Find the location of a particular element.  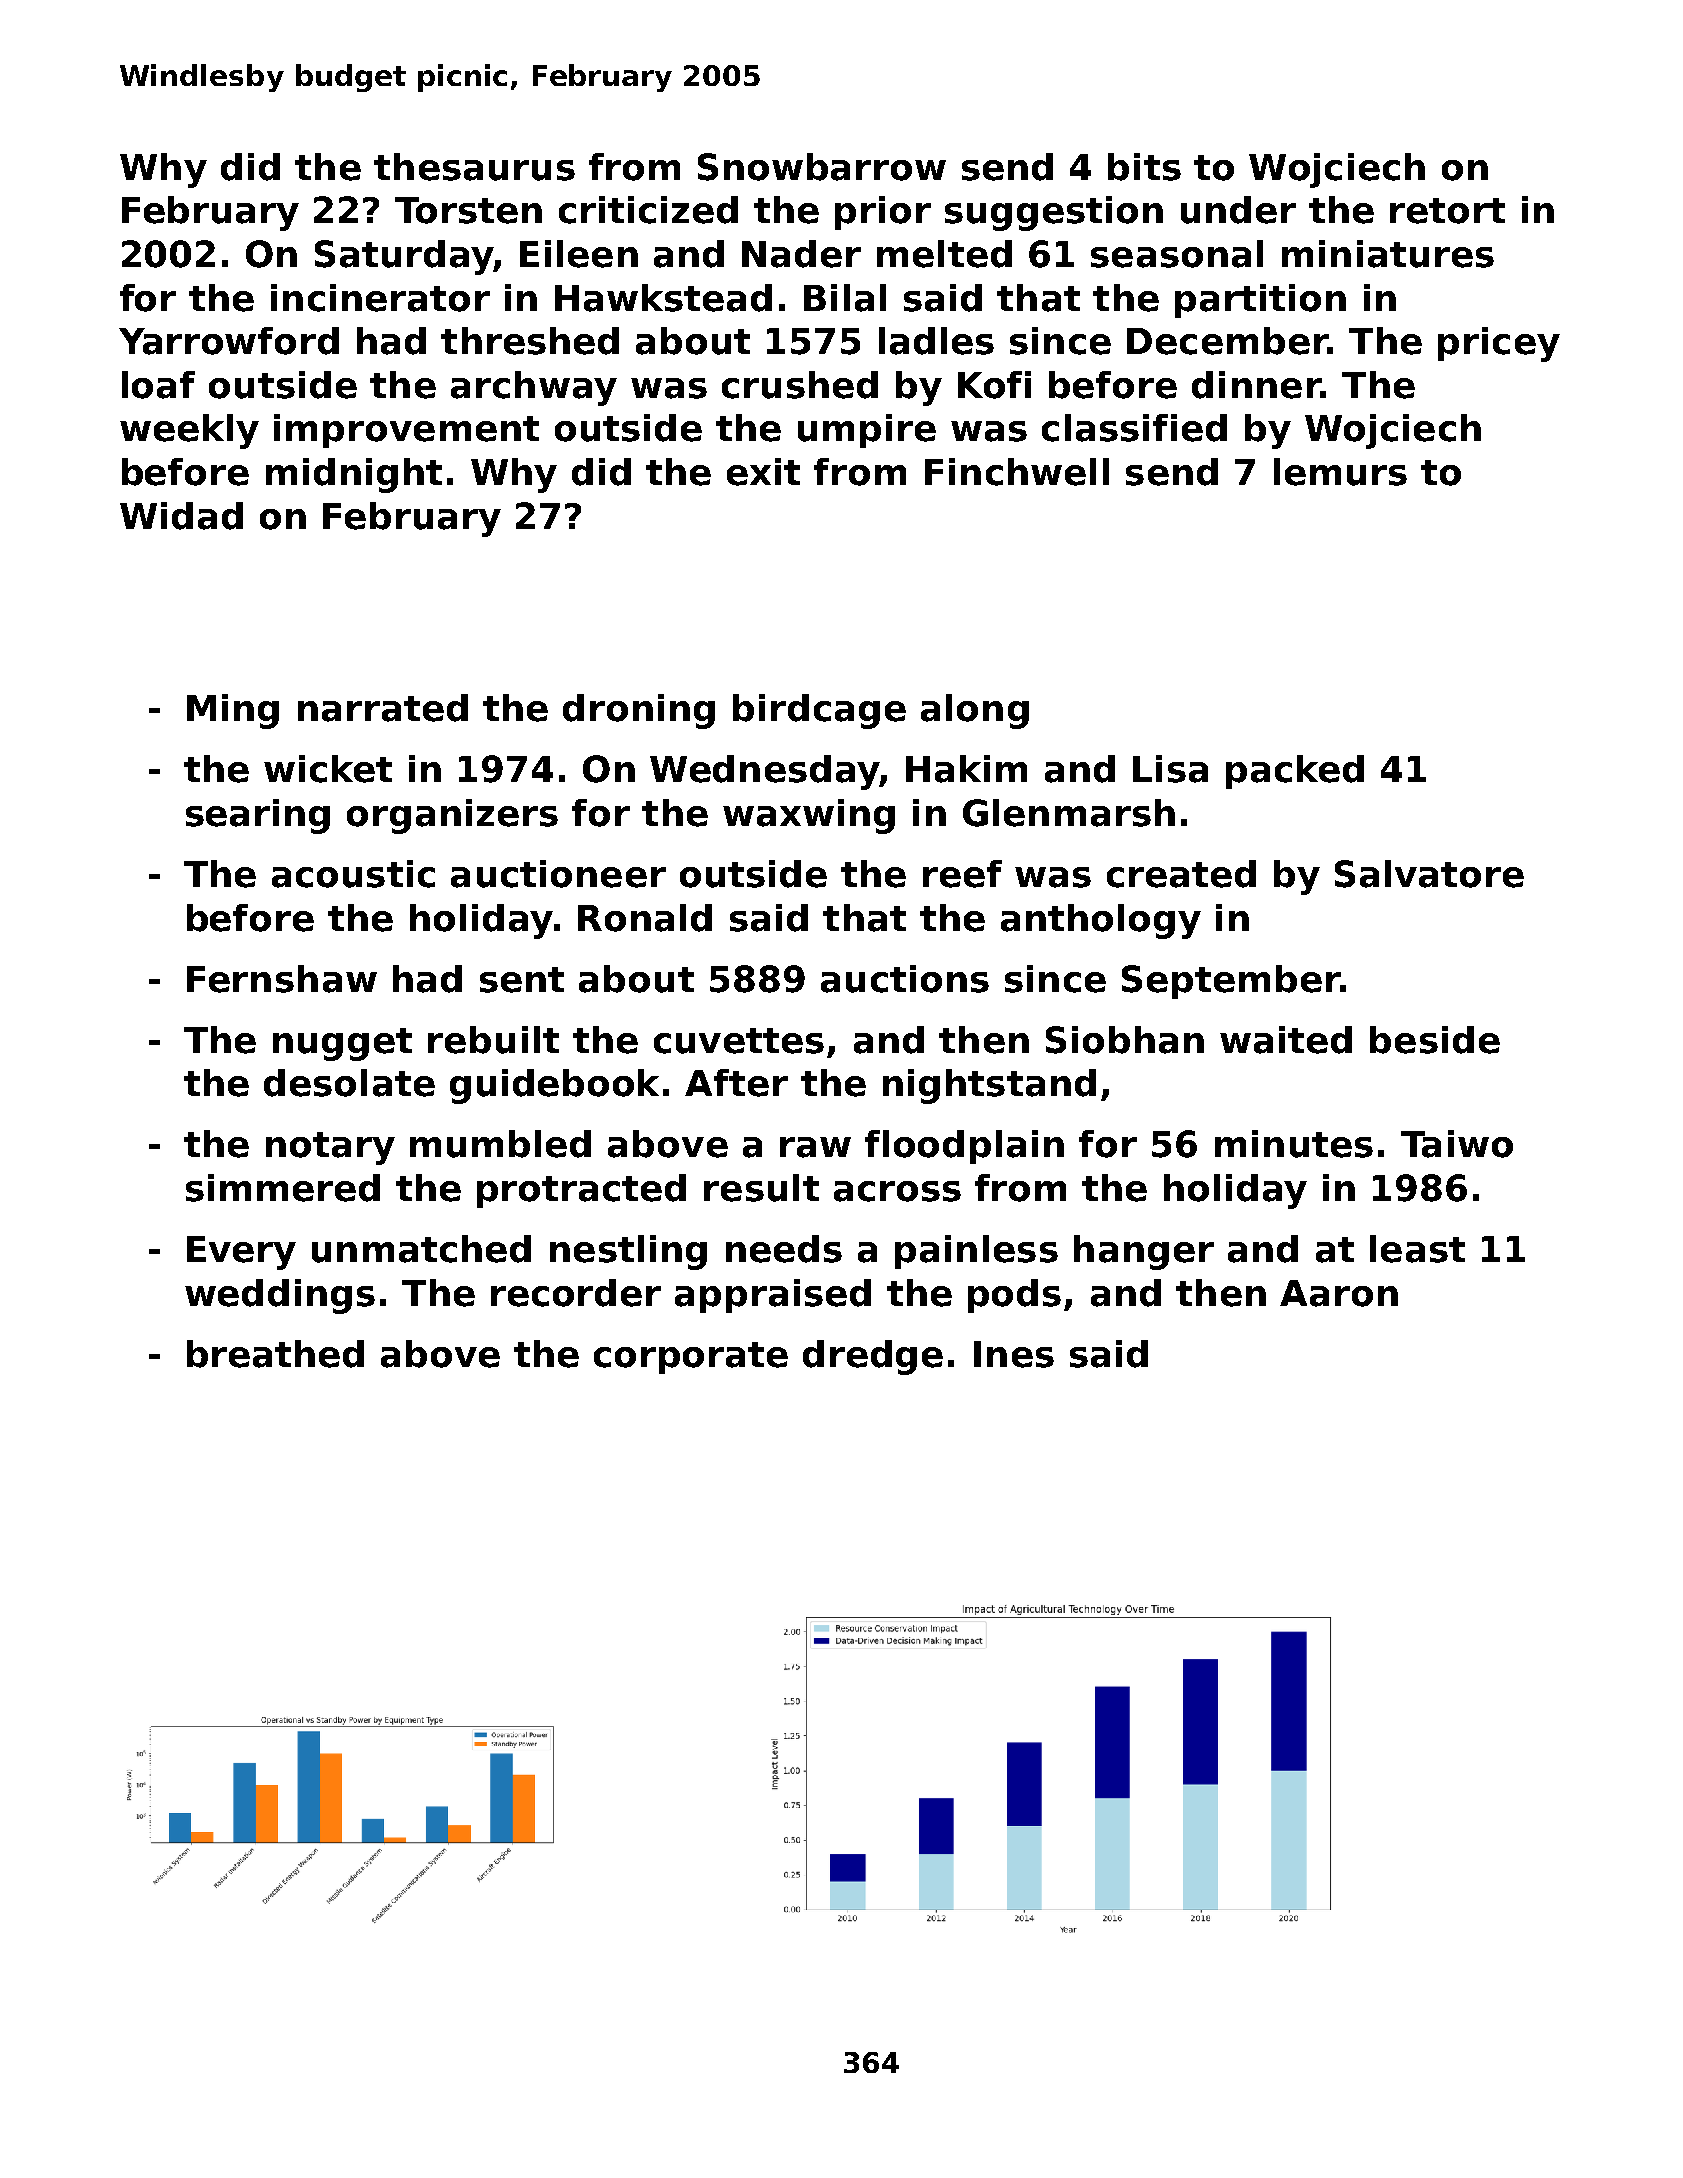

waited is located at coordinates (1286, 1040).
